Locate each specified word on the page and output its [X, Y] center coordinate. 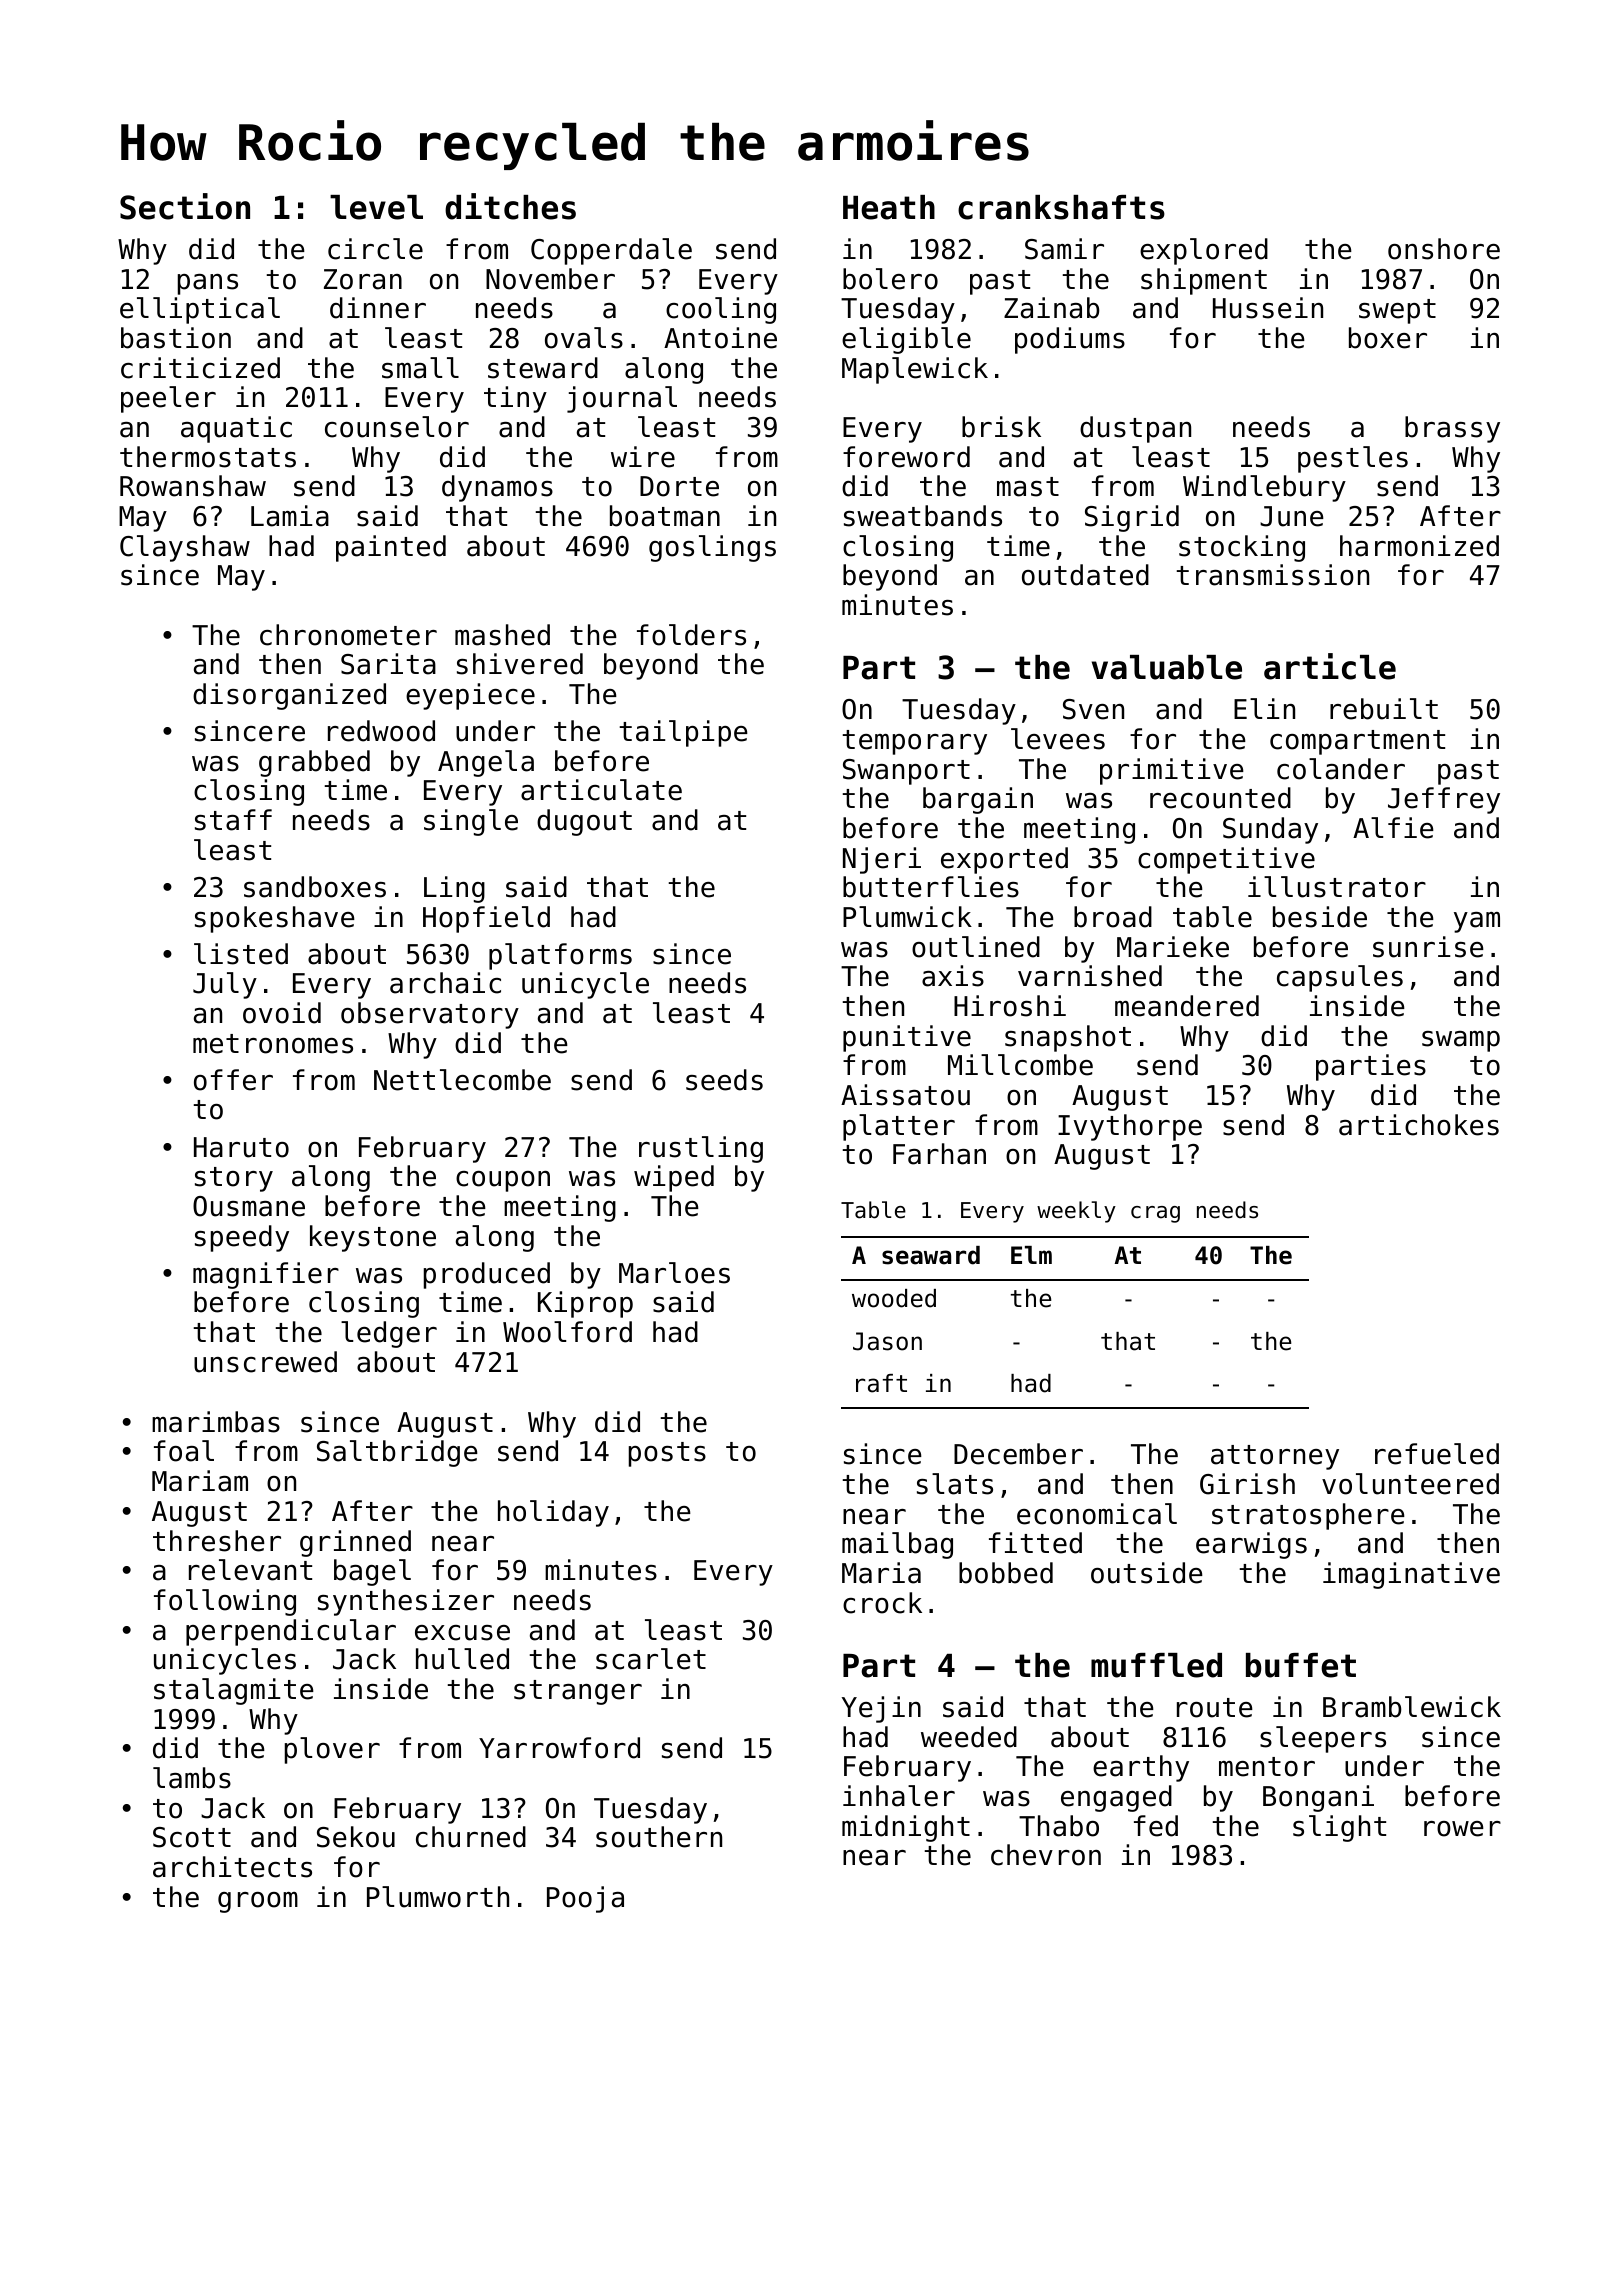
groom [258, 1902]
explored [1204, 251]
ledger [389, 1334]
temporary [914, 742]
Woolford [567, 1332]
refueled [1437, 1454]
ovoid [282, 1013]
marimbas [216, 1422]
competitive [1226, 860]
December [1018, 1454]
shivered [520, 664]
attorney [1275, 1457]
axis [953, 976]
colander [1341, 769]
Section [185, 206]
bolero [890, 279]
